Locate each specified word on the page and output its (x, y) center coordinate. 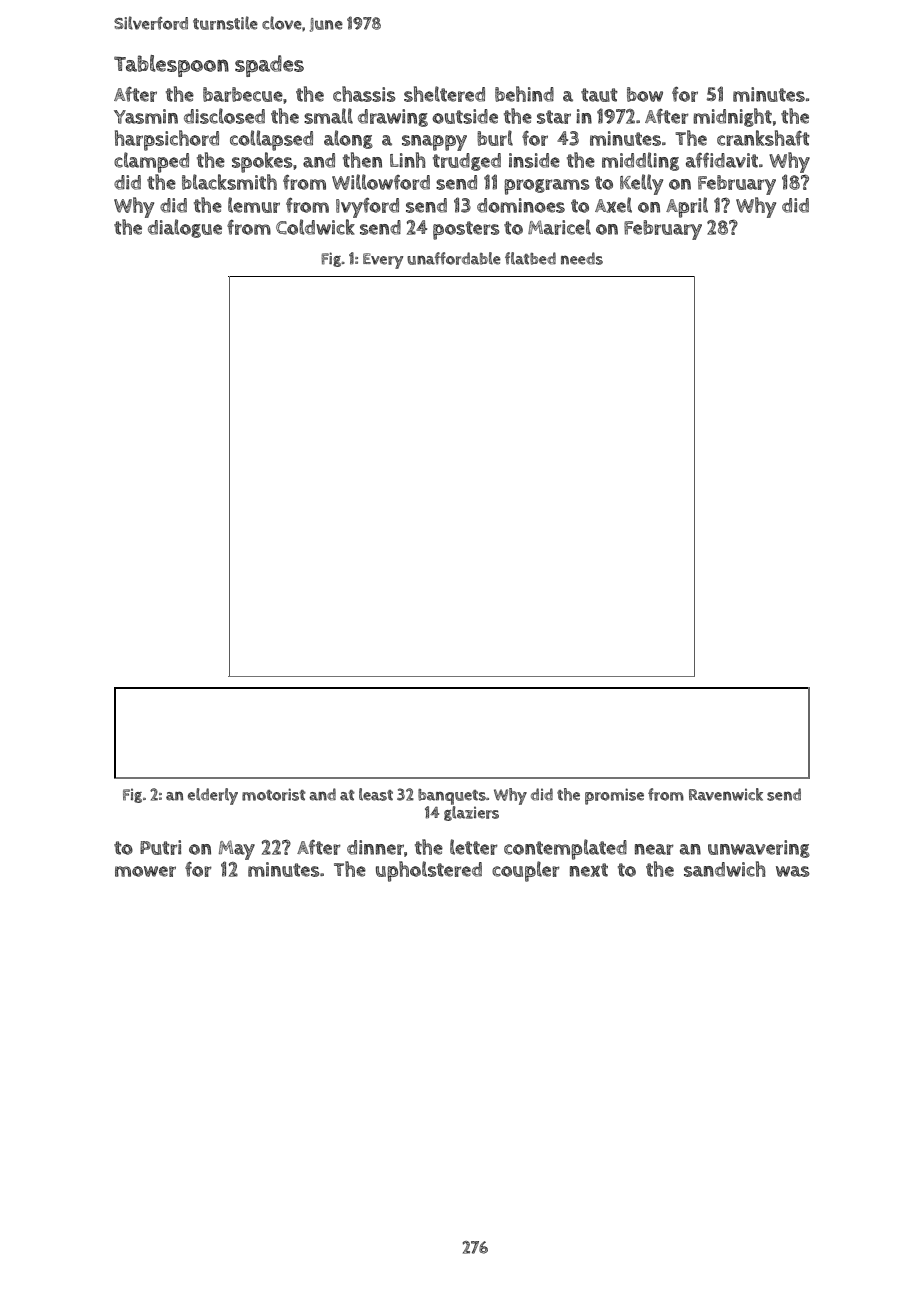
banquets (452, 797)
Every (383, 261)
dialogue (185, 228)
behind (524, 94)
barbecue (243, 94)
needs (582, 258)
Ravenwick (726, 794)
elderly (213, 796)
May (237, 850)
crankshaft (763, 138)
